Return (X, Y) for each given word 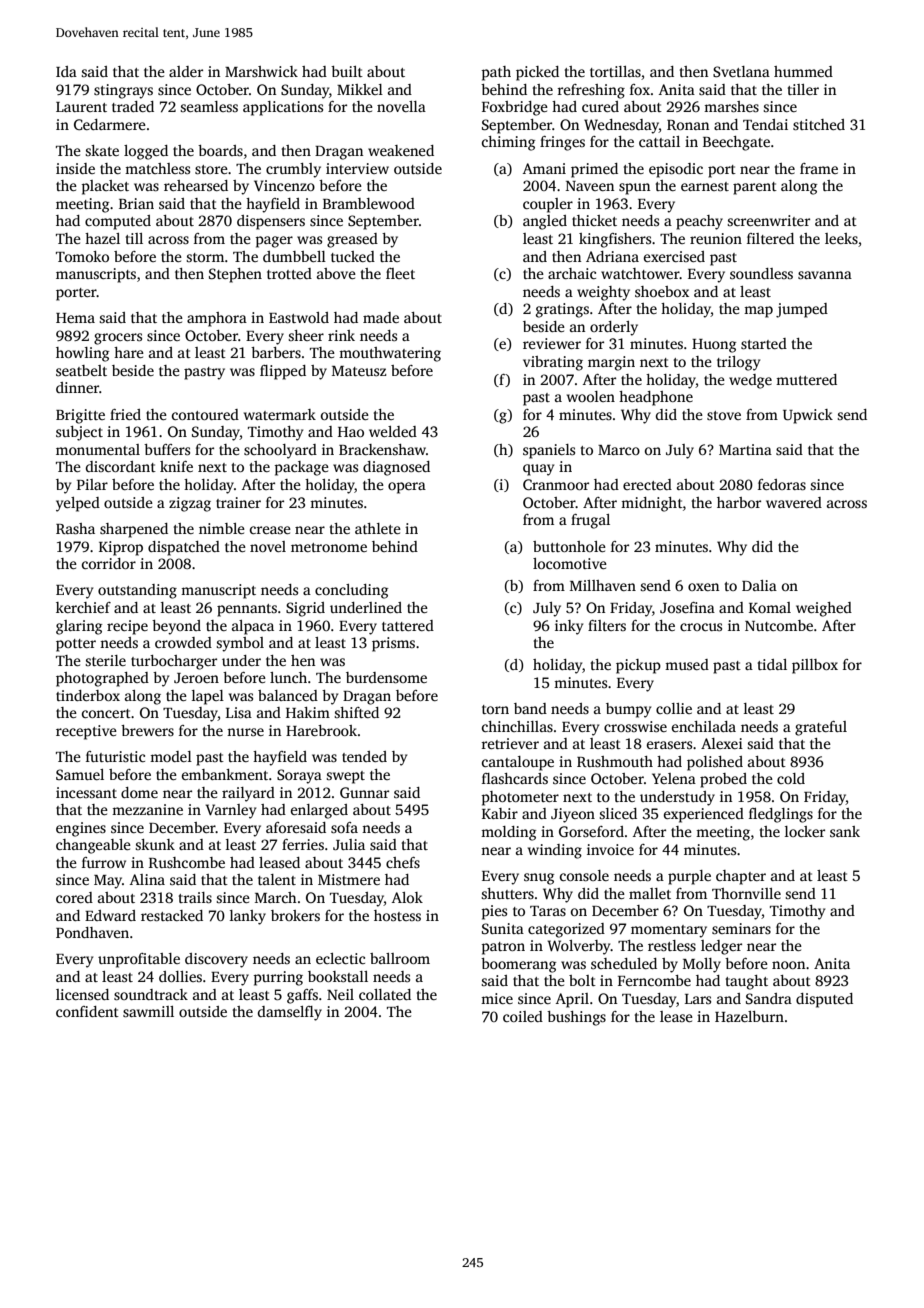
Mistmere (349, 879)
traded (133, 106)
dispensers (271, 222)
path (496, 73)
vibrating (553, 363)
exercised (674, 256)
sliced (618, 813)
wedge (750, 381)
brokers (295, 915)
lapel (208, 697)
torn (495, 709)
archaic (572, 273)
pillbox (815, 666)
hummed (803, 71)
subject (79, 433)
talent (277, 879)
